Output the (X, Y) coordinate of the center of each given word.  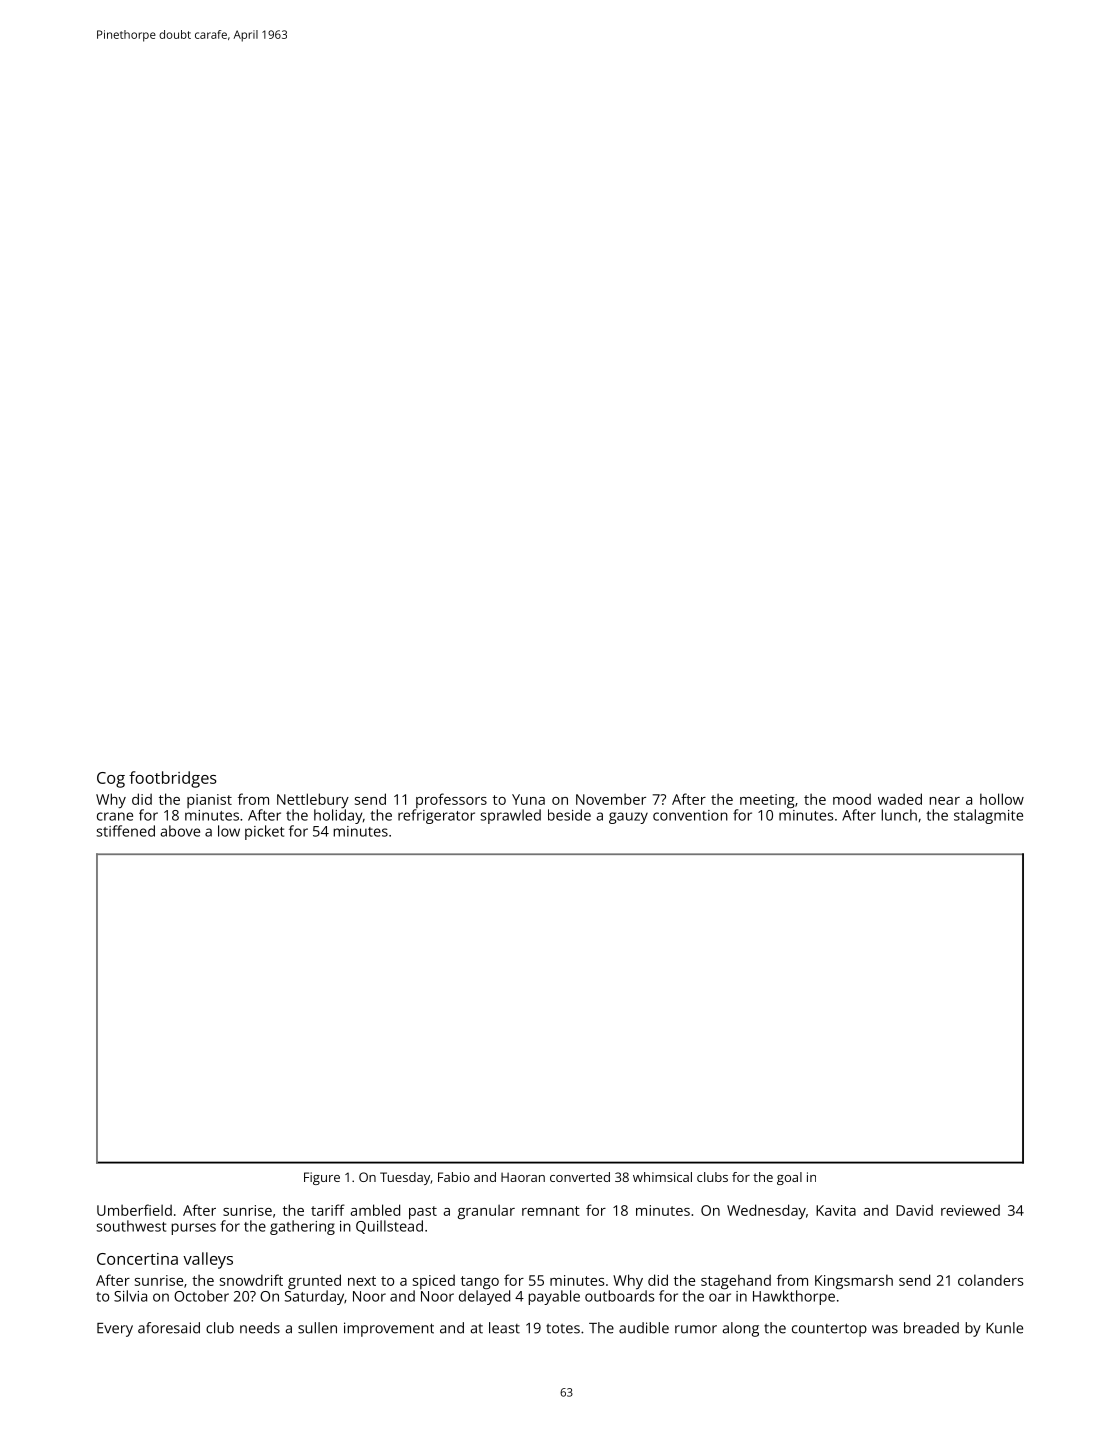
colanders (991, 1280)
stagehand (736, 1281)
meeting (767, 801)
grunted (314, 1281)
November (611, 799)
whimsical (662, 1177)
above (180, 831)
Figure (322, 1178)
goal (789, 1178)
